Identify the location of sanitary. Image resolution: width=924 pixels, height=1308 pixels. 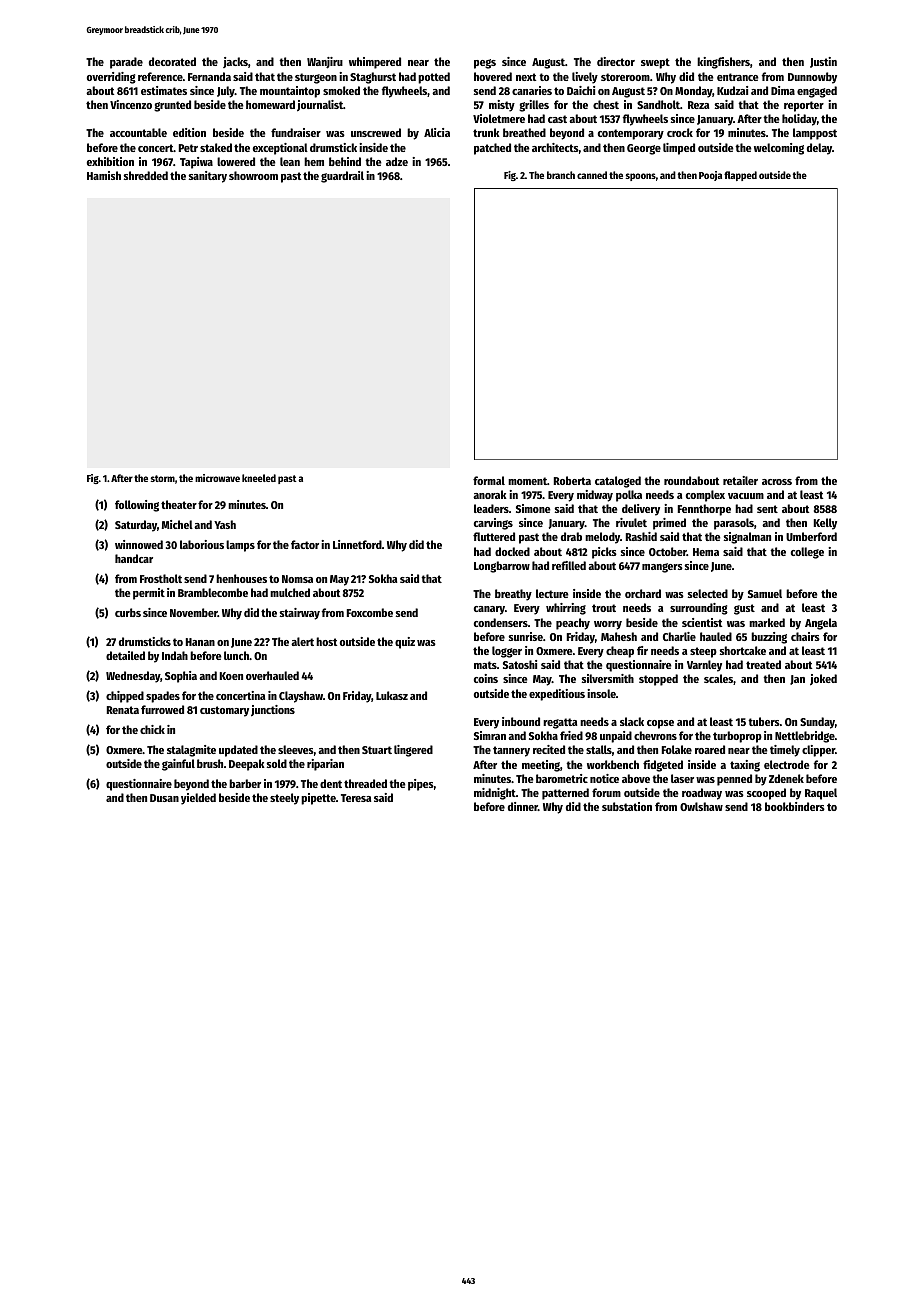
(208, 177).
